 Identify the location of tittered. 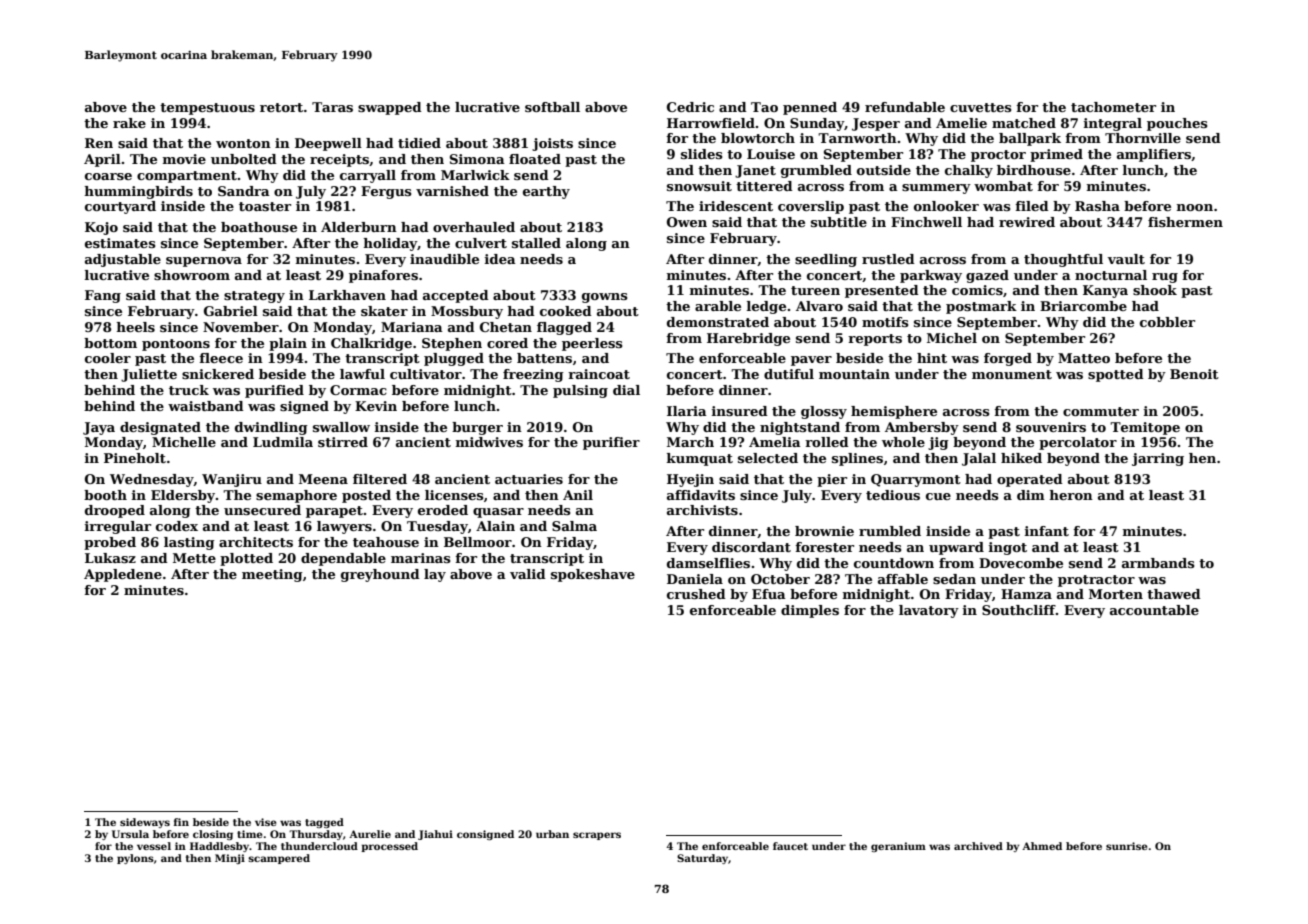
(764, 186).
